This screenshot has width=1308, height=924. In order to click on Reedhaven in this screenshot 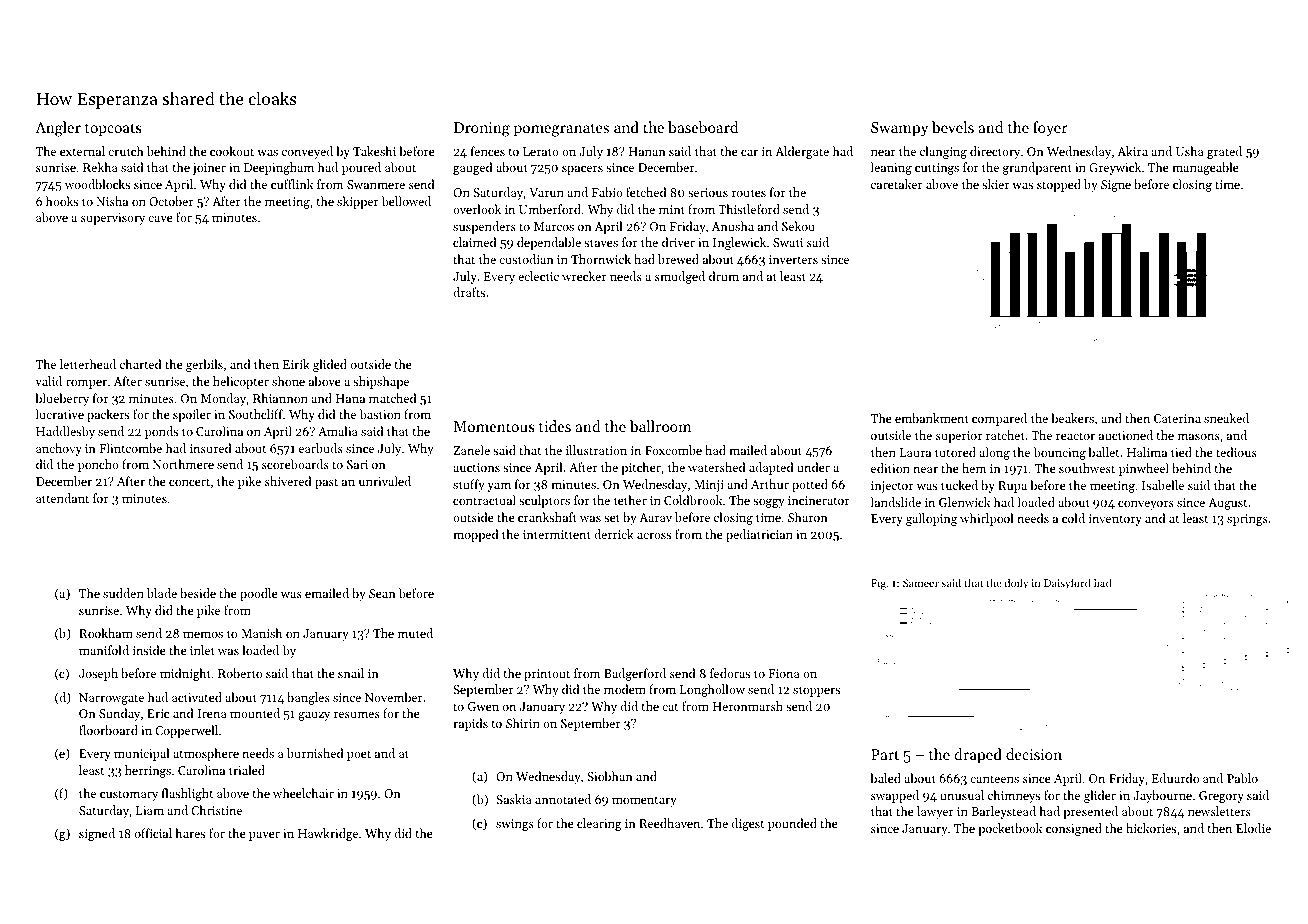, I will do `click(669, 823)`.
